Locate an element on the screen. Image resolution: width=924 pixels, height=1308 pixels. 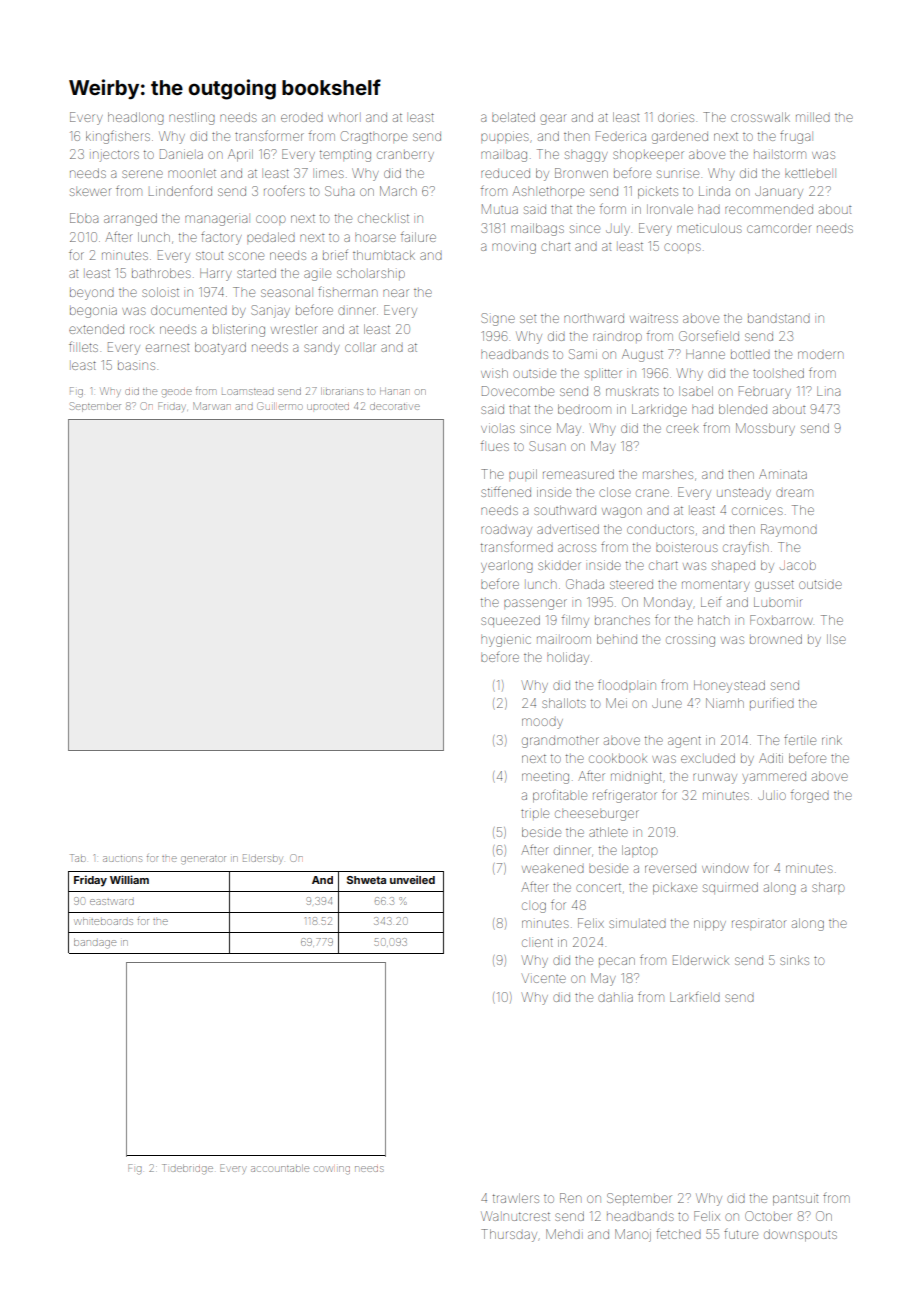
pickets is located at coordinates (658, 192).
